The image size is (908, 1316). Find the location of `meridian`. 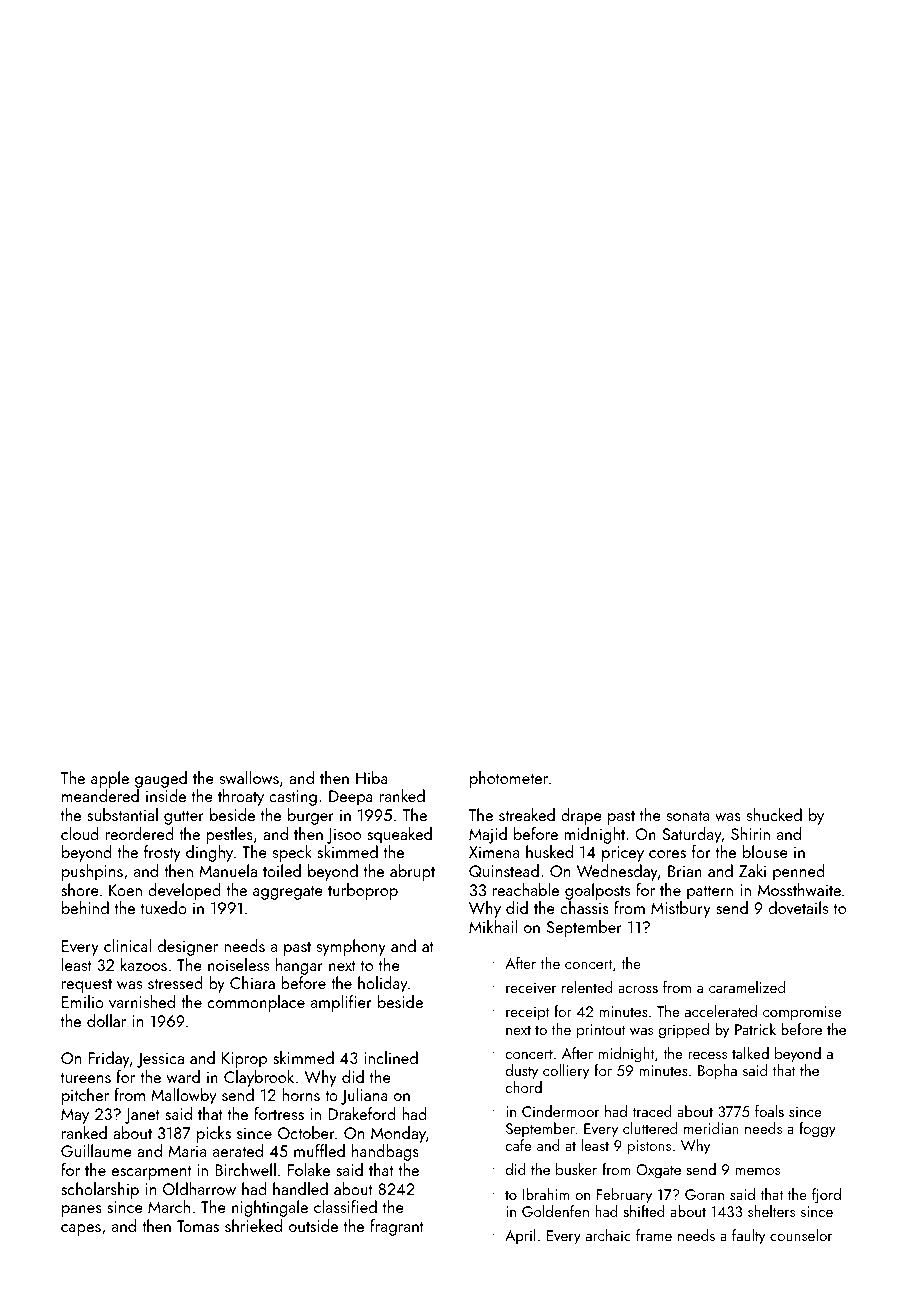

meridian is located at coordinates (711, 1128).
